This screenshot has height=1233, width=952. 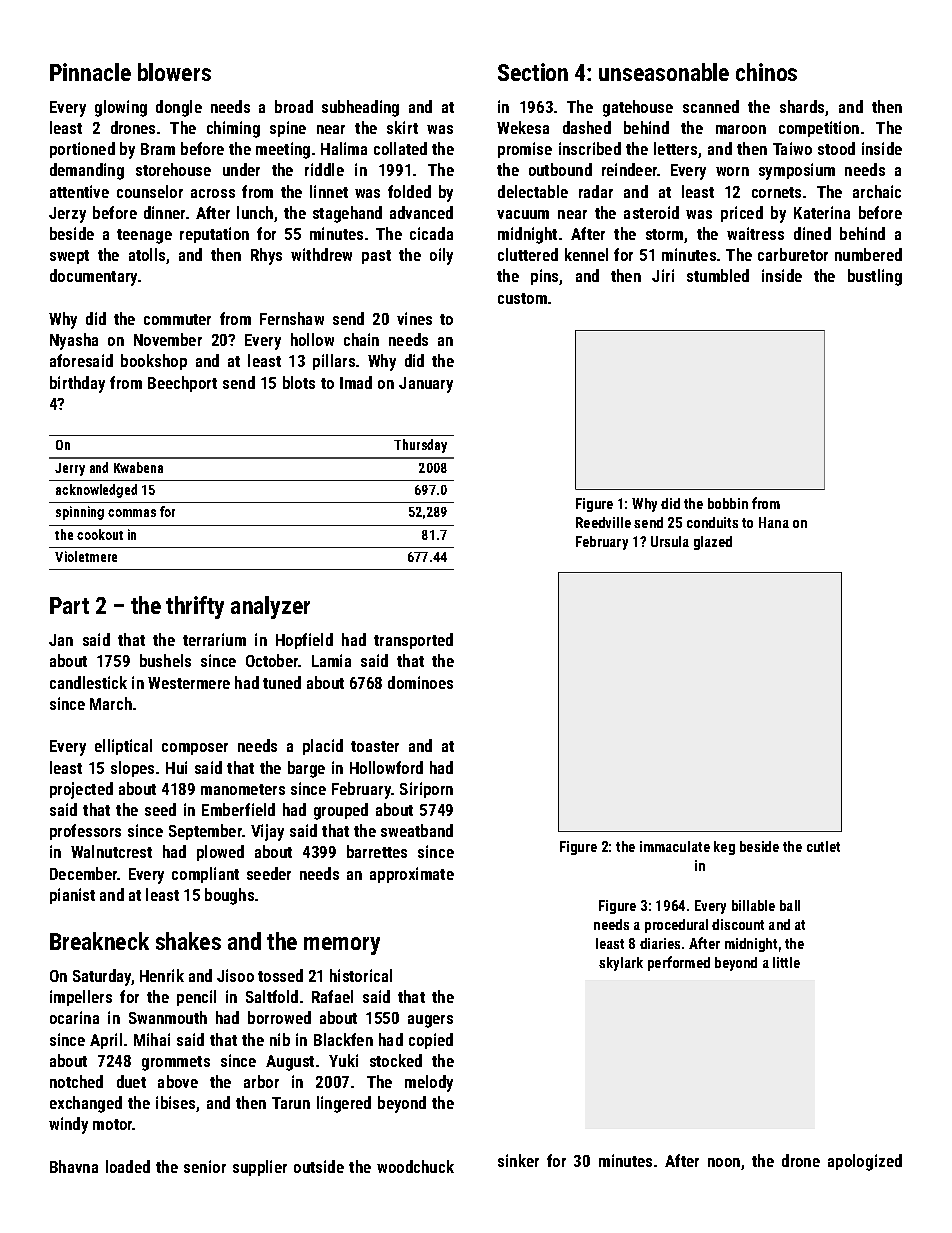 I want to click on Wekesa, so click(x=523, y=127).
